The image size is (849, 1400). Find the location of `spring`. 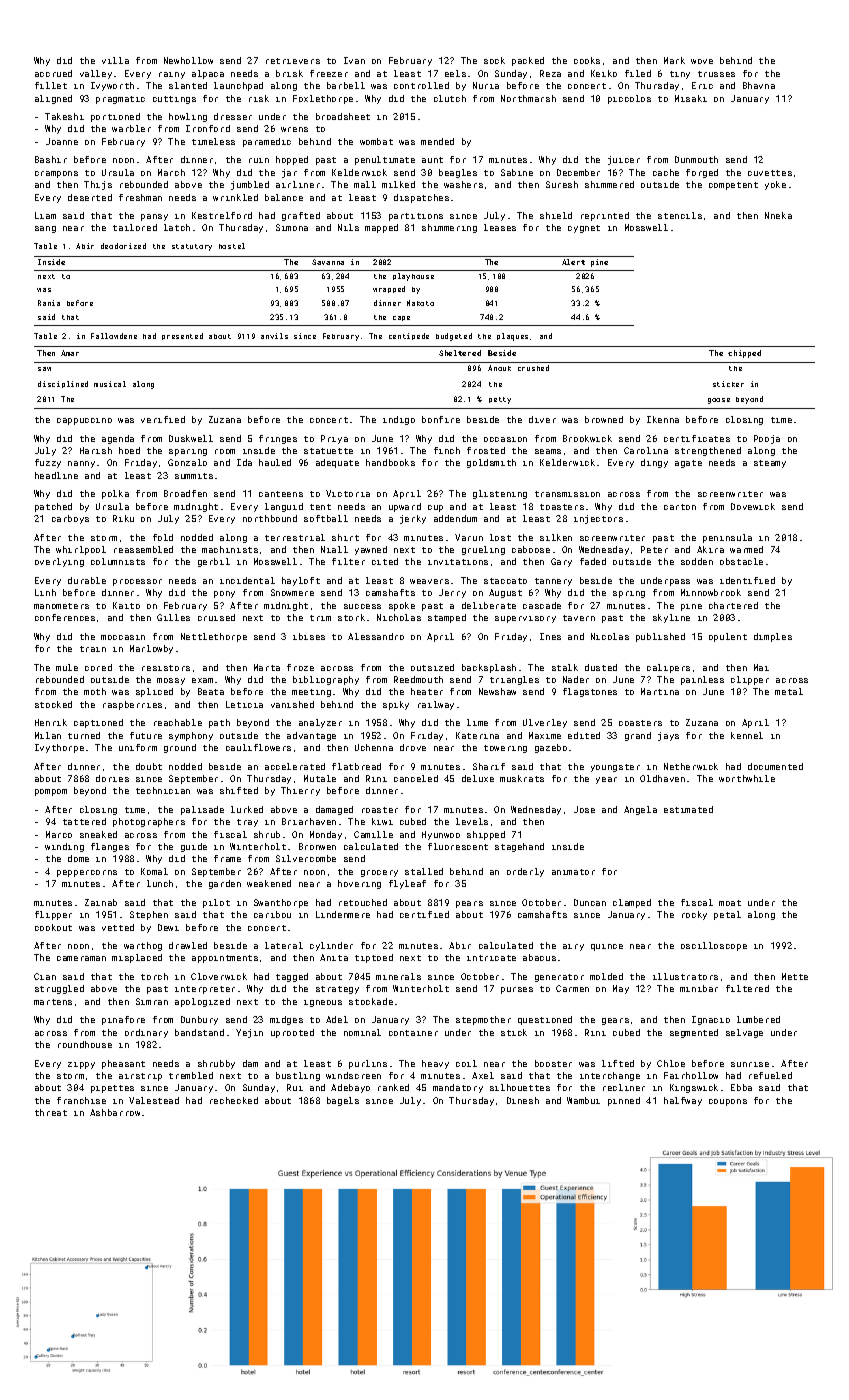

spring is located at coordinates (629, 594).
